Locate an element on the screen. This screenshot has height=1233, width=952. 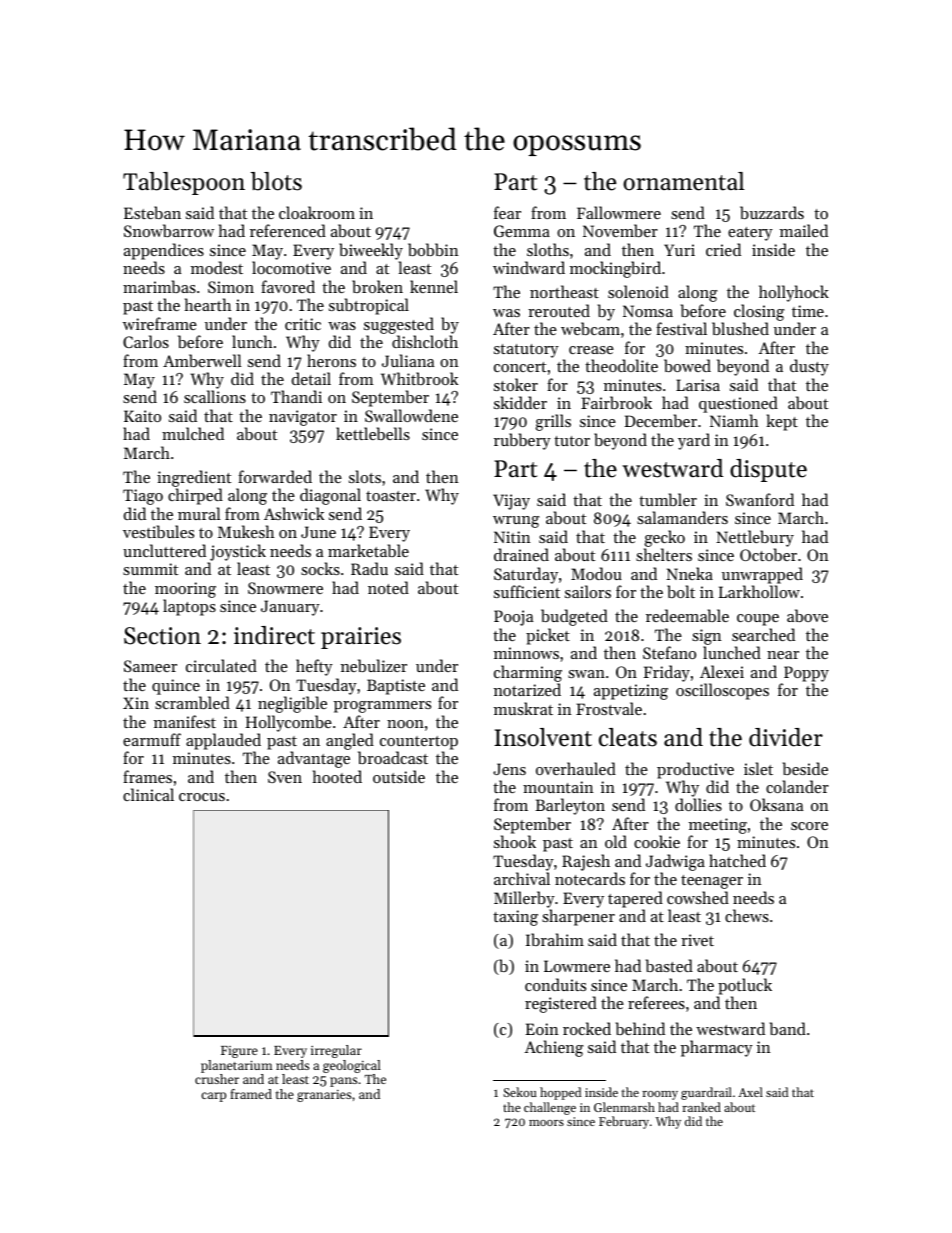
carp is located at coordinates (213, 1097).
